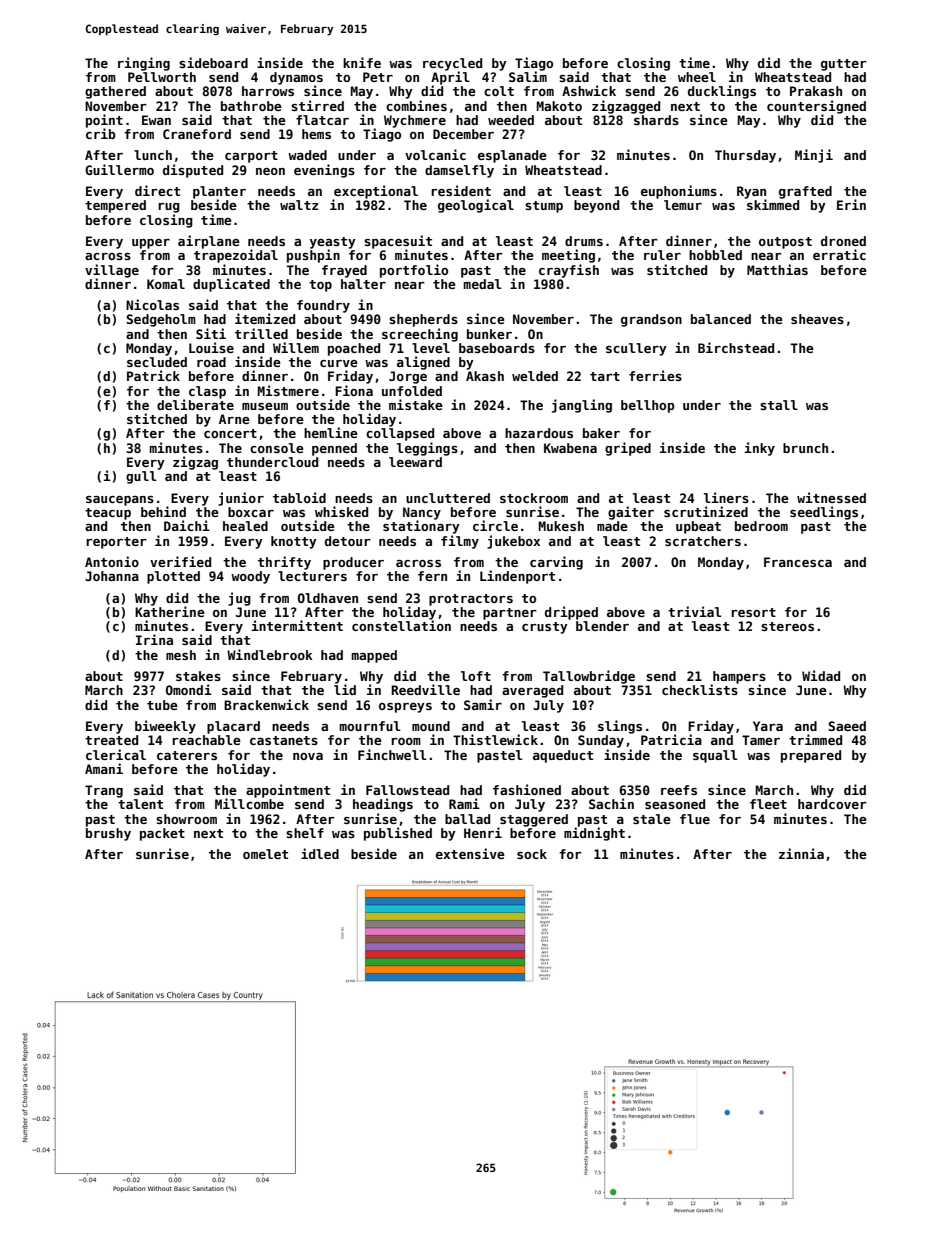 The height and width of the page is (1233, 952). I want to click on upper, so click(151, 244).
